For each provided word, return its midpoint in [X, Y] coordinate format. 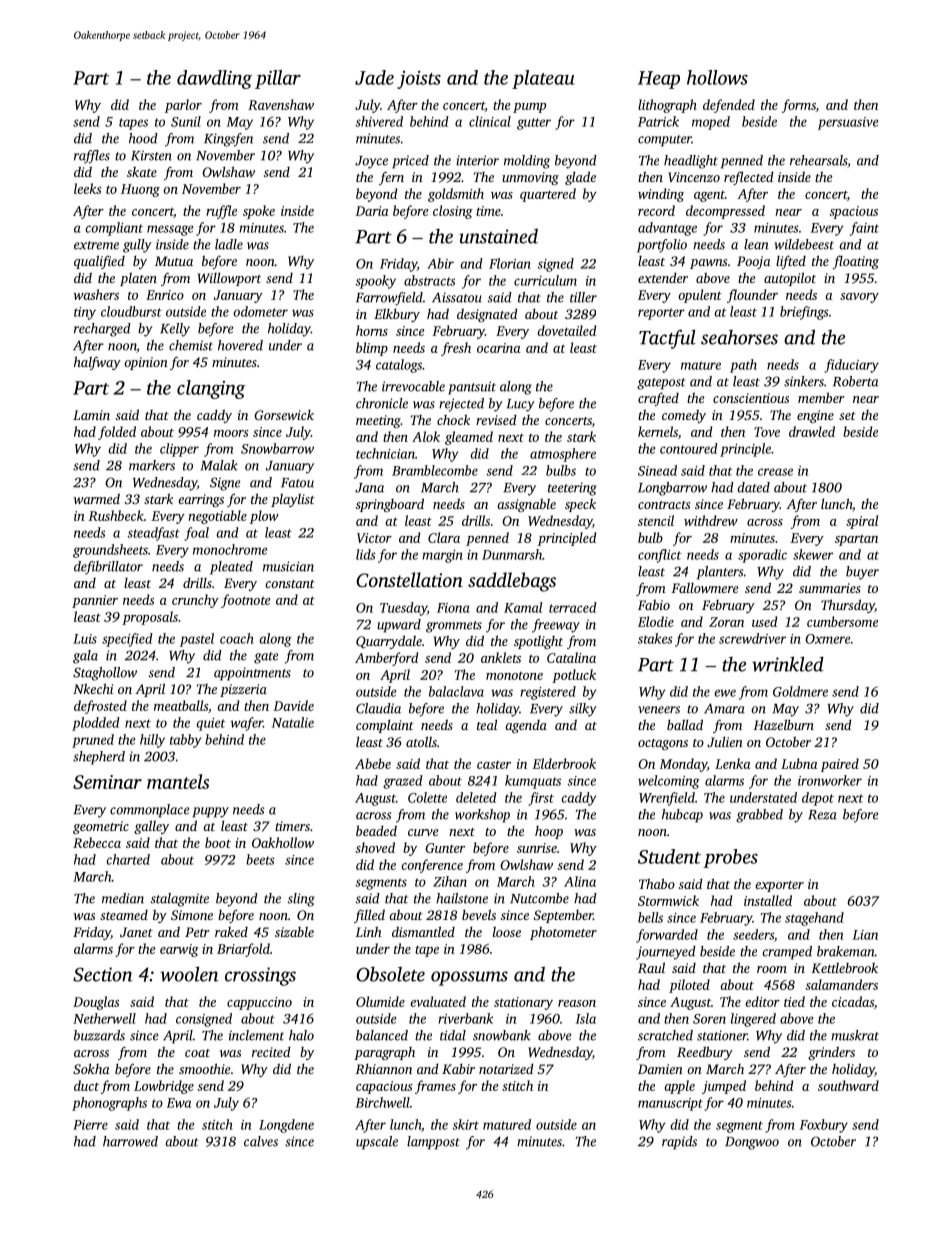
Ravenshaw [281, 104]
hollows [717, 77]
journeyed [666, 953]
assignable [526, 505]
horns [372, 330]
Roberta [856, 381]
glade [580, 178]
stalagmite [180, 900]
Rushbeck [116, 515]
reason [577, 1003]
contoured [689, 448]
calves [261, 1141]
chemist [191, 345]
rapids [679, 1143]
